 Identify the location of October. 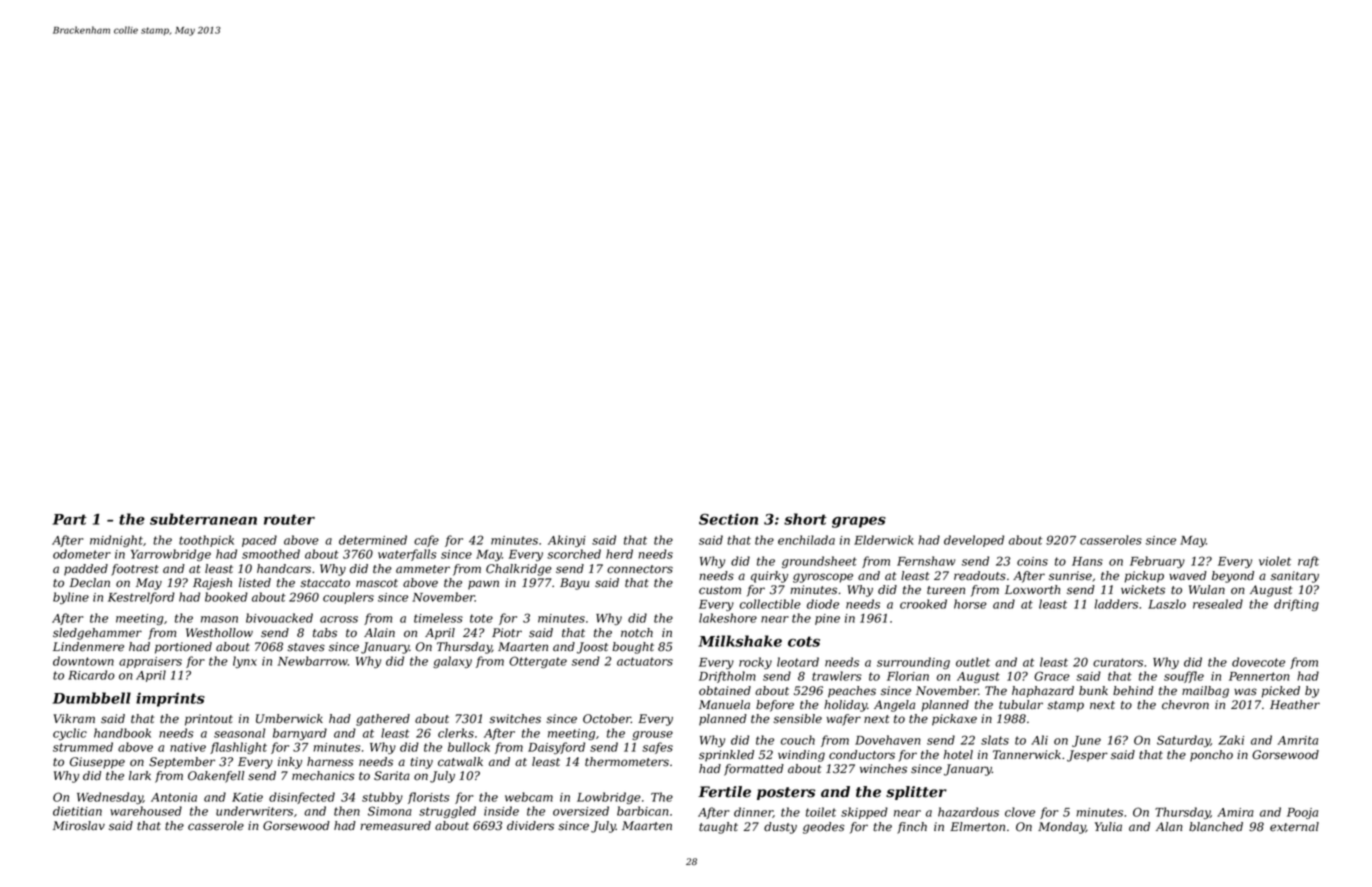
(607, 719).
